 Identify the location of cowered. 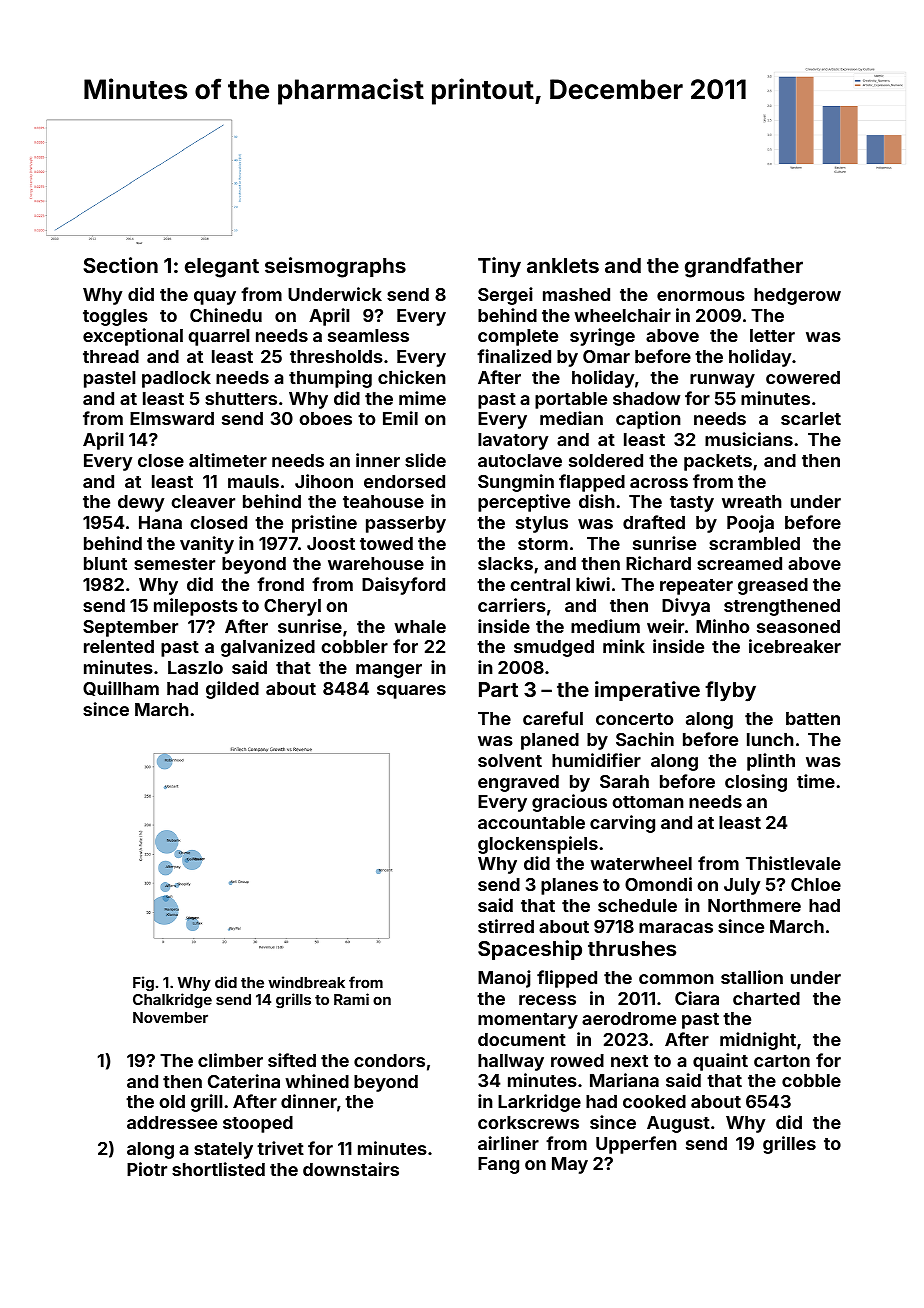
(803, 377).
